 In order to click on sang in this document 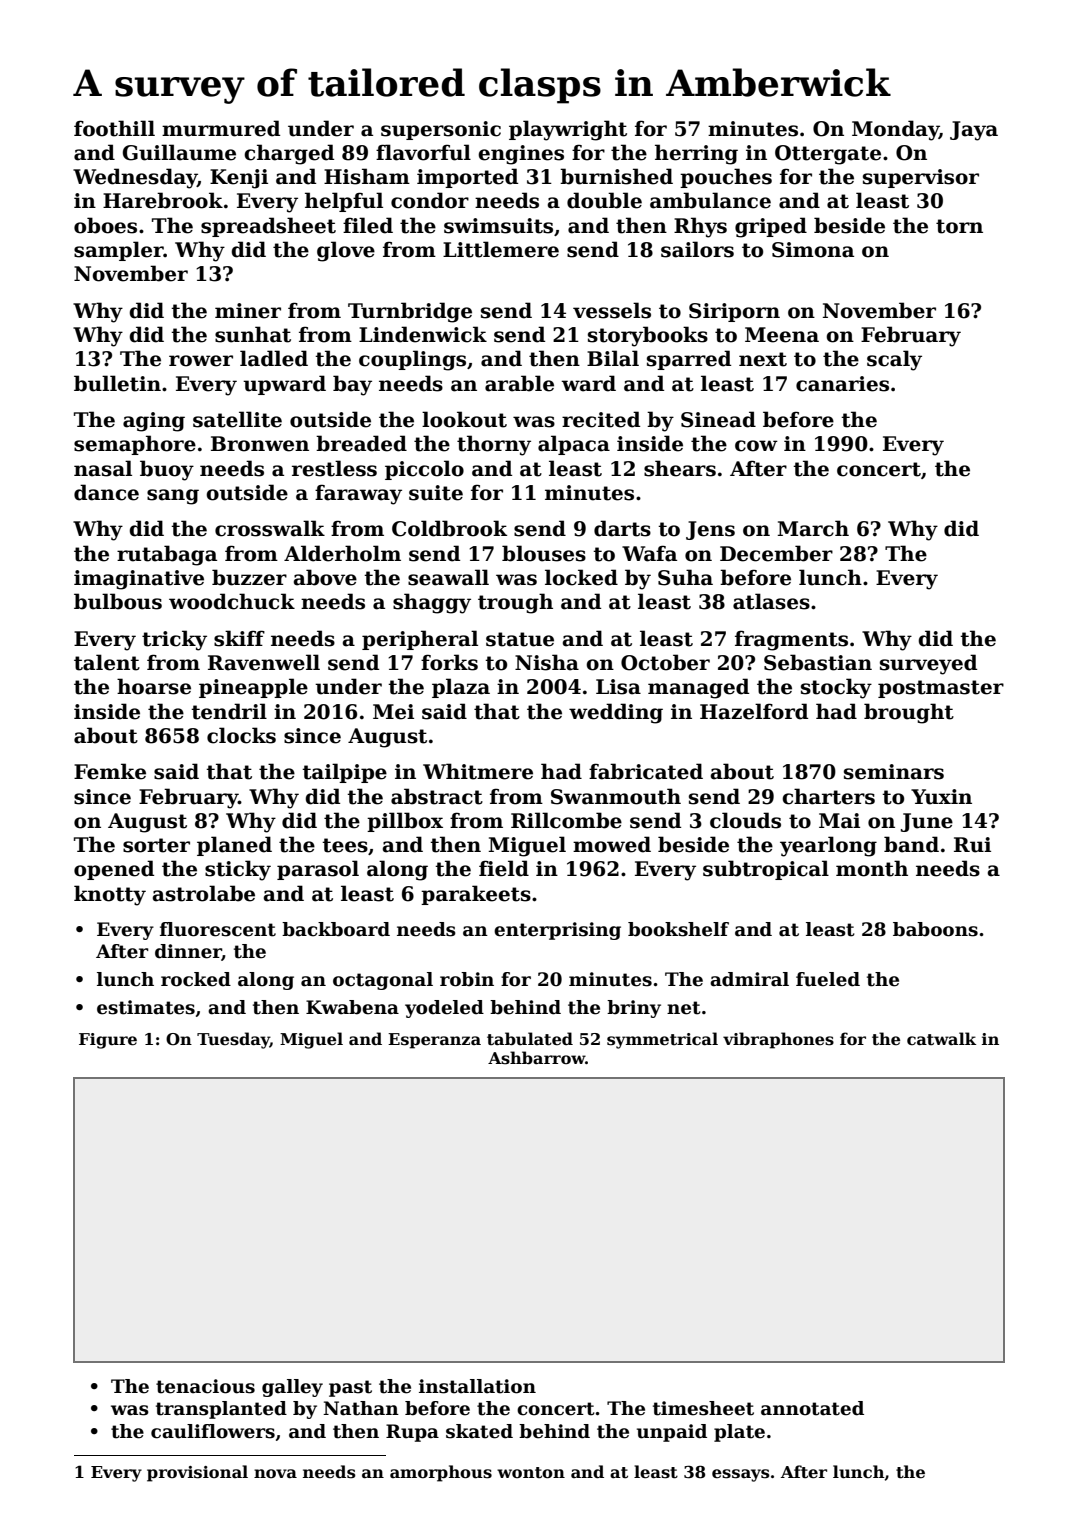, I will do `click(173, 497)`.
